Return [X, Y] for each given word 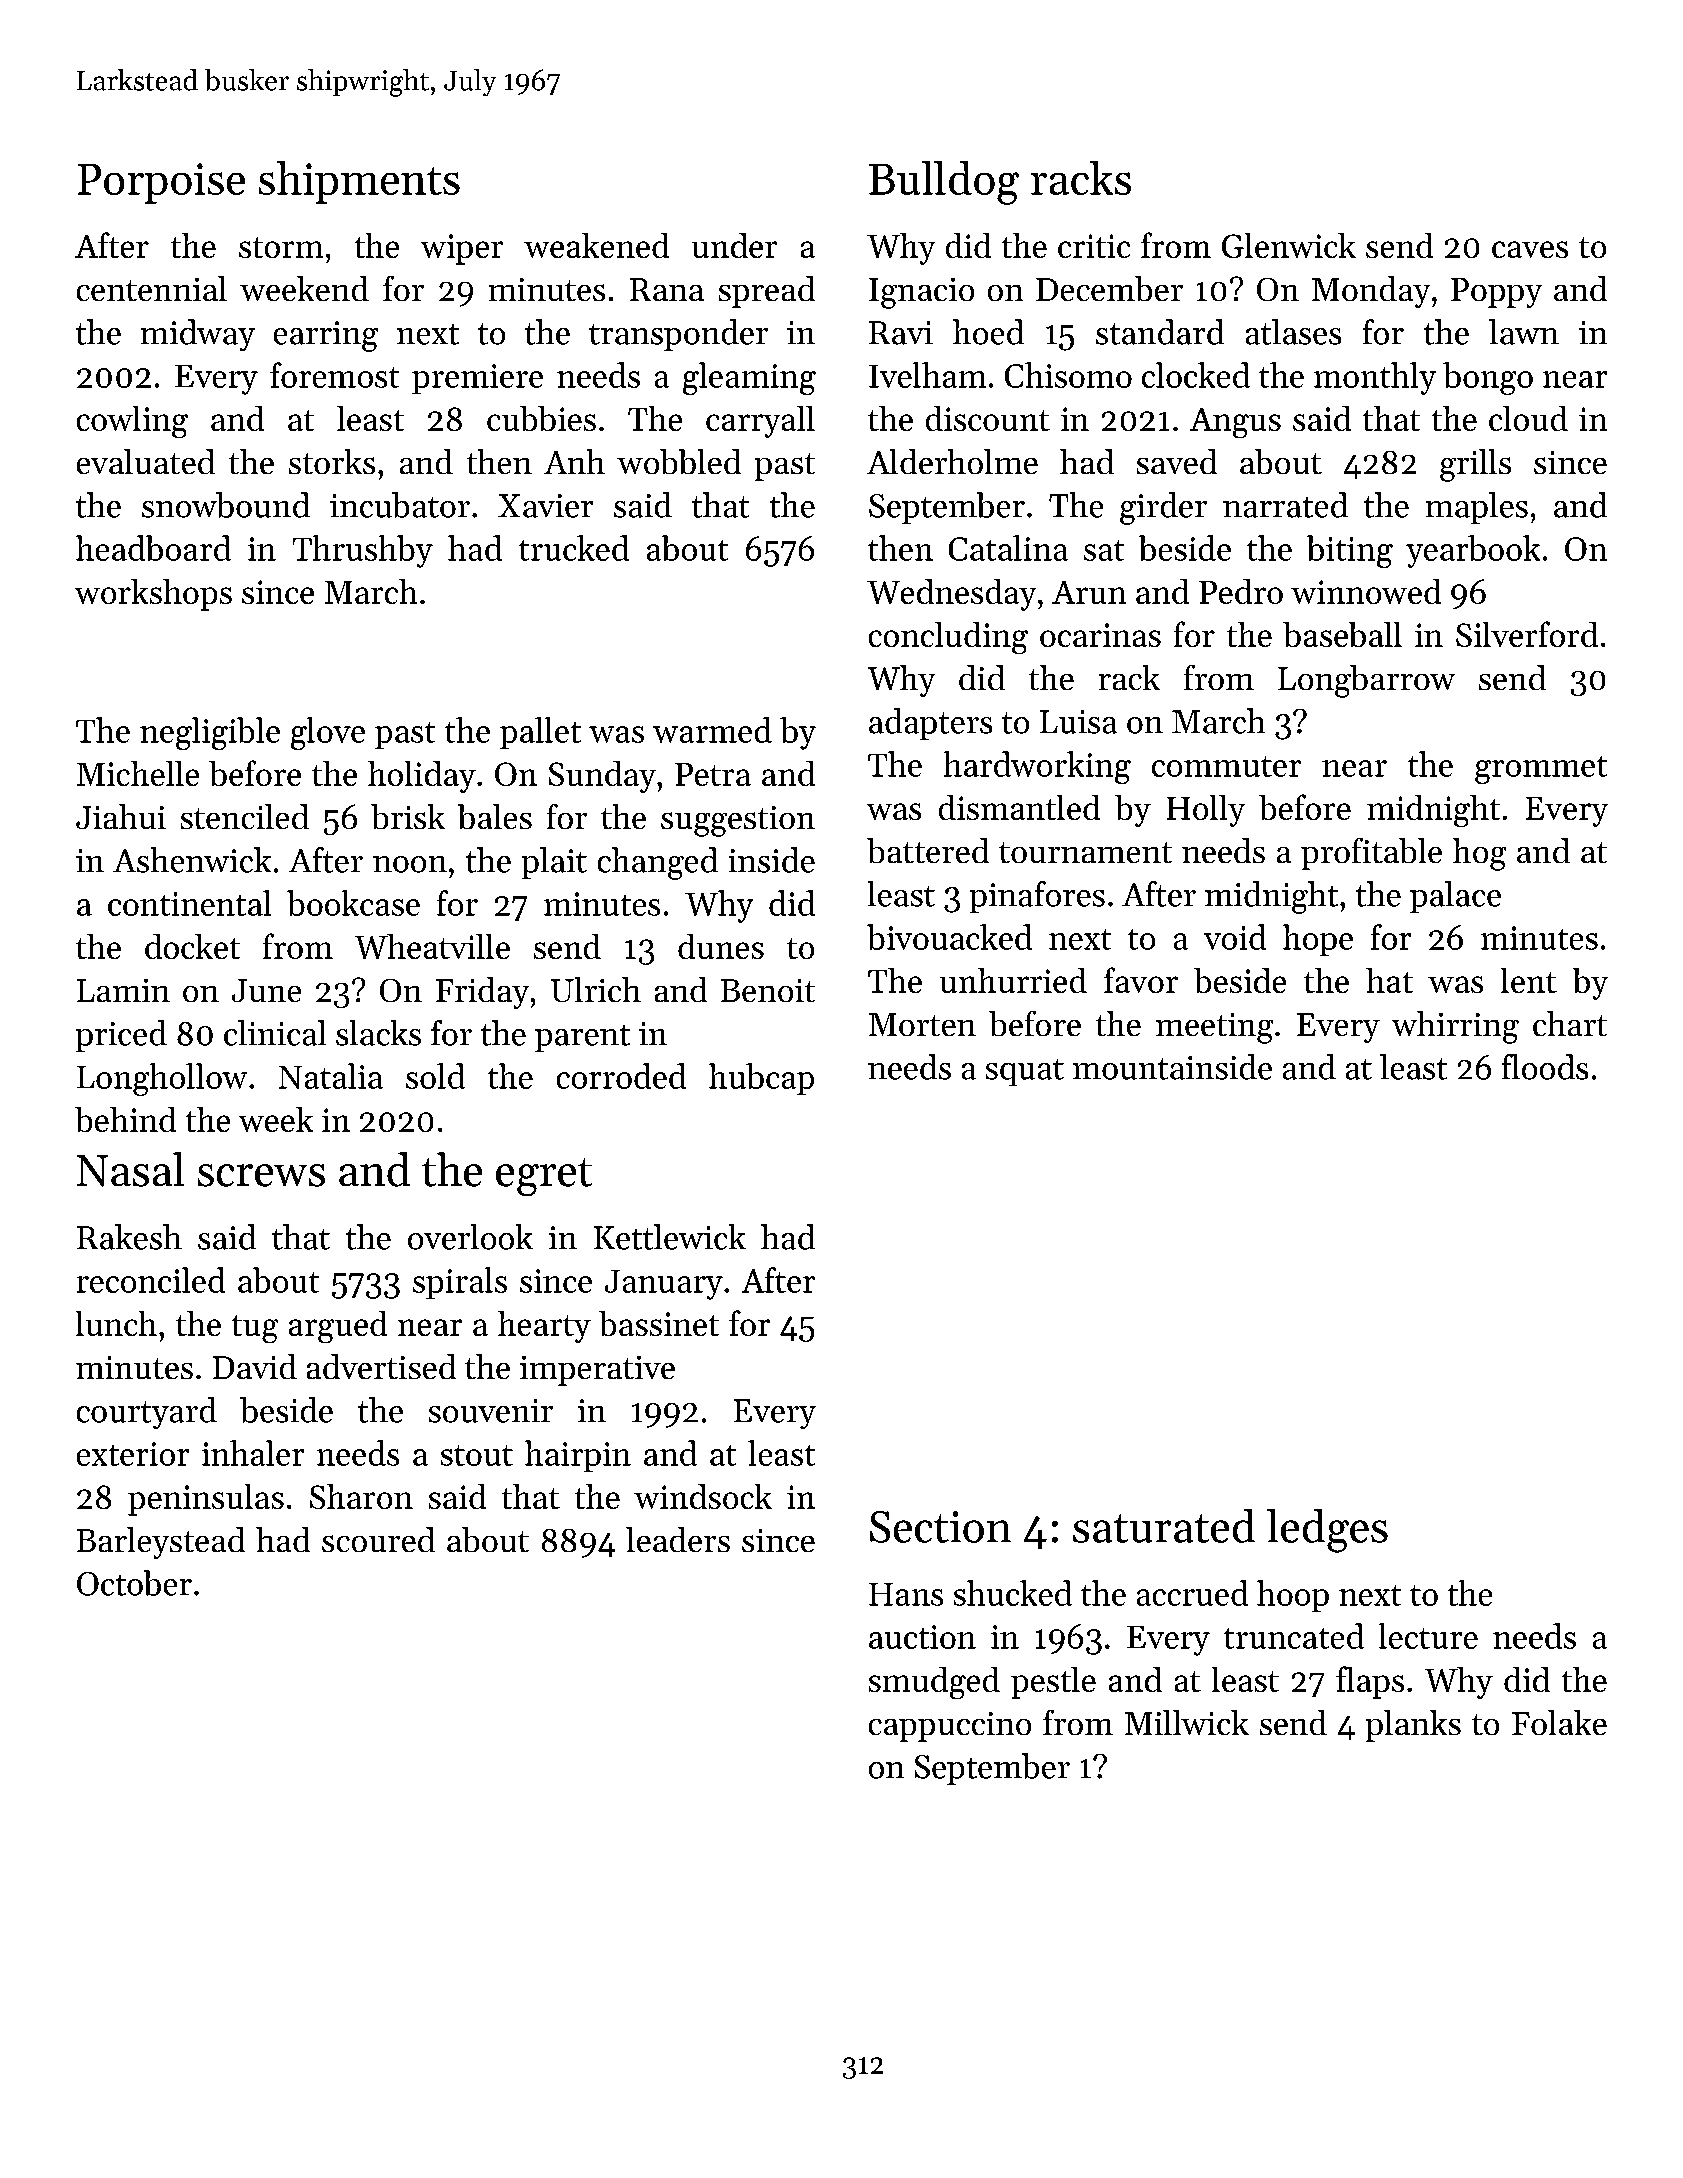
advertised [381, 1366]
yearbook [1473, 551]
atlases [1293, 332]
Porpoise [161, 183]
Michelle [138, 773]
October [134, 1583]
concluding [948, 638]
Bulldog [944, 183]
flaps [1370, 1682]
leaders [678, 1539]
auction [922, 1637]
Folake [1559, 1722]
